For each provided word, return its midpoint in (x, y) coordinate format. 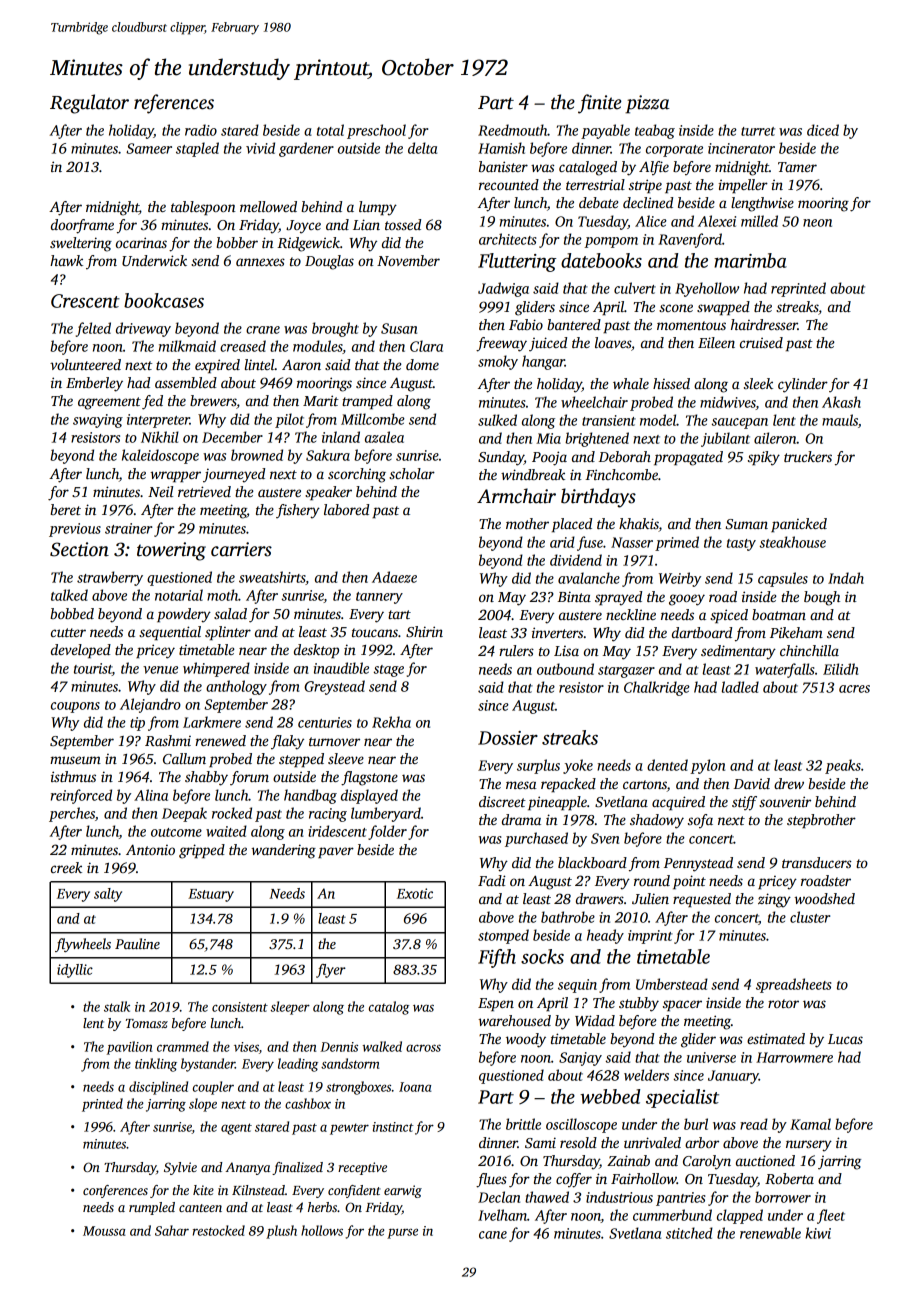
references (174, 104)
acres (854, 689)
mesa (521, 785)
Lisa (566, 651)
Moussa (104, 1231)
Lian (366, 224)
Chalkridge (657, 688)
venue (160, 670)
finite (600, 104)
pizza (647, 104)
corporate (674, 151)
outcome (176, 832)
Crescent (85, 301)
